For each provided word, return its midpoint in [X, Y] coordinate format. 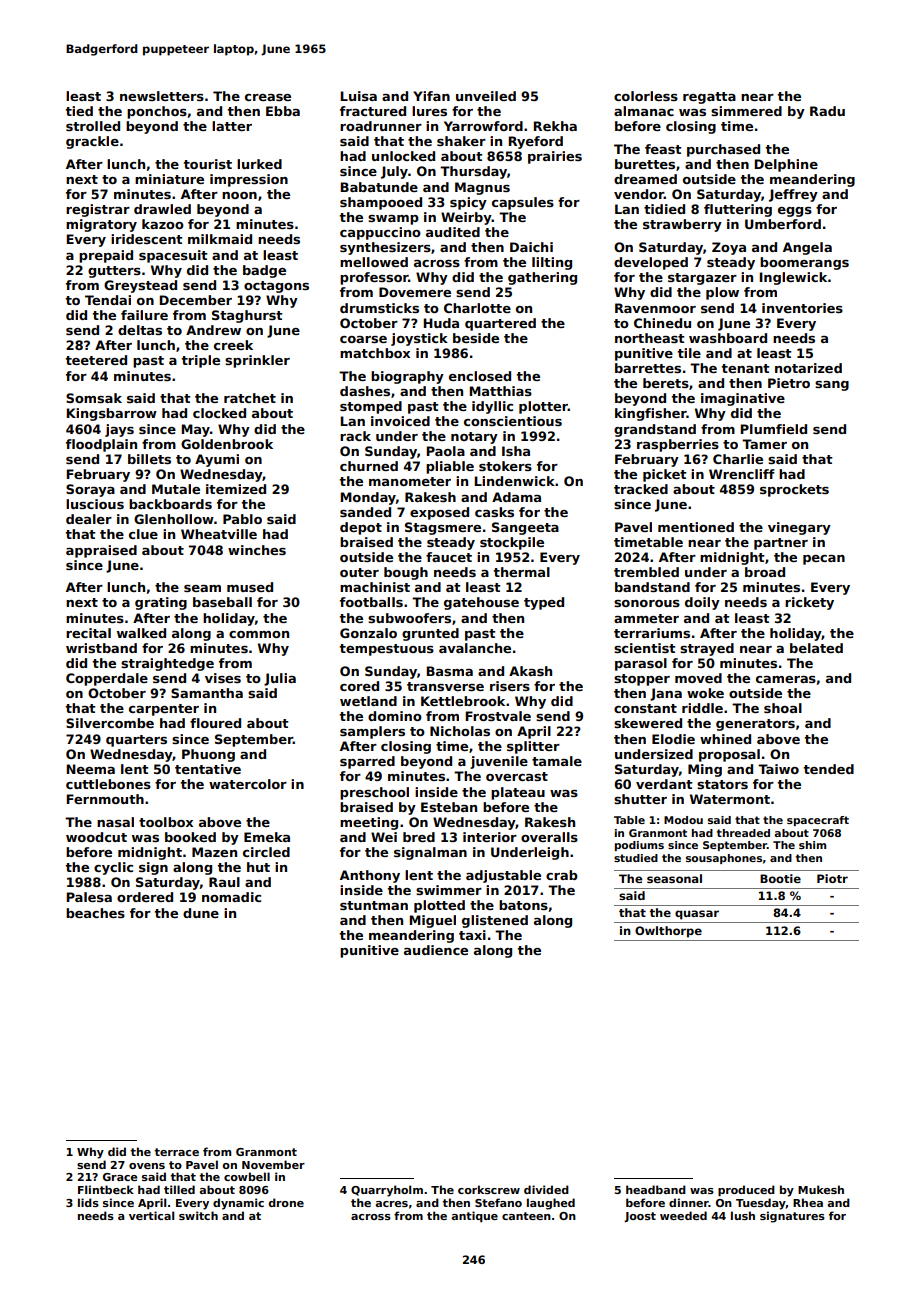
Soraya [90, 490]
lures [429, 111]
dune [201, 913]
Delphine [786, 165]
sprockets [794, 490]
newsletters [162, 96]
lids [88, 1202]
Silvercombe [110, 723]
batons [523, 905]
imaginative [743, 399]
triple [200, 361]
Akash [530, 671]
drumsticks [379, 308]
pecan [824, 560]
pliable [450, 467]
